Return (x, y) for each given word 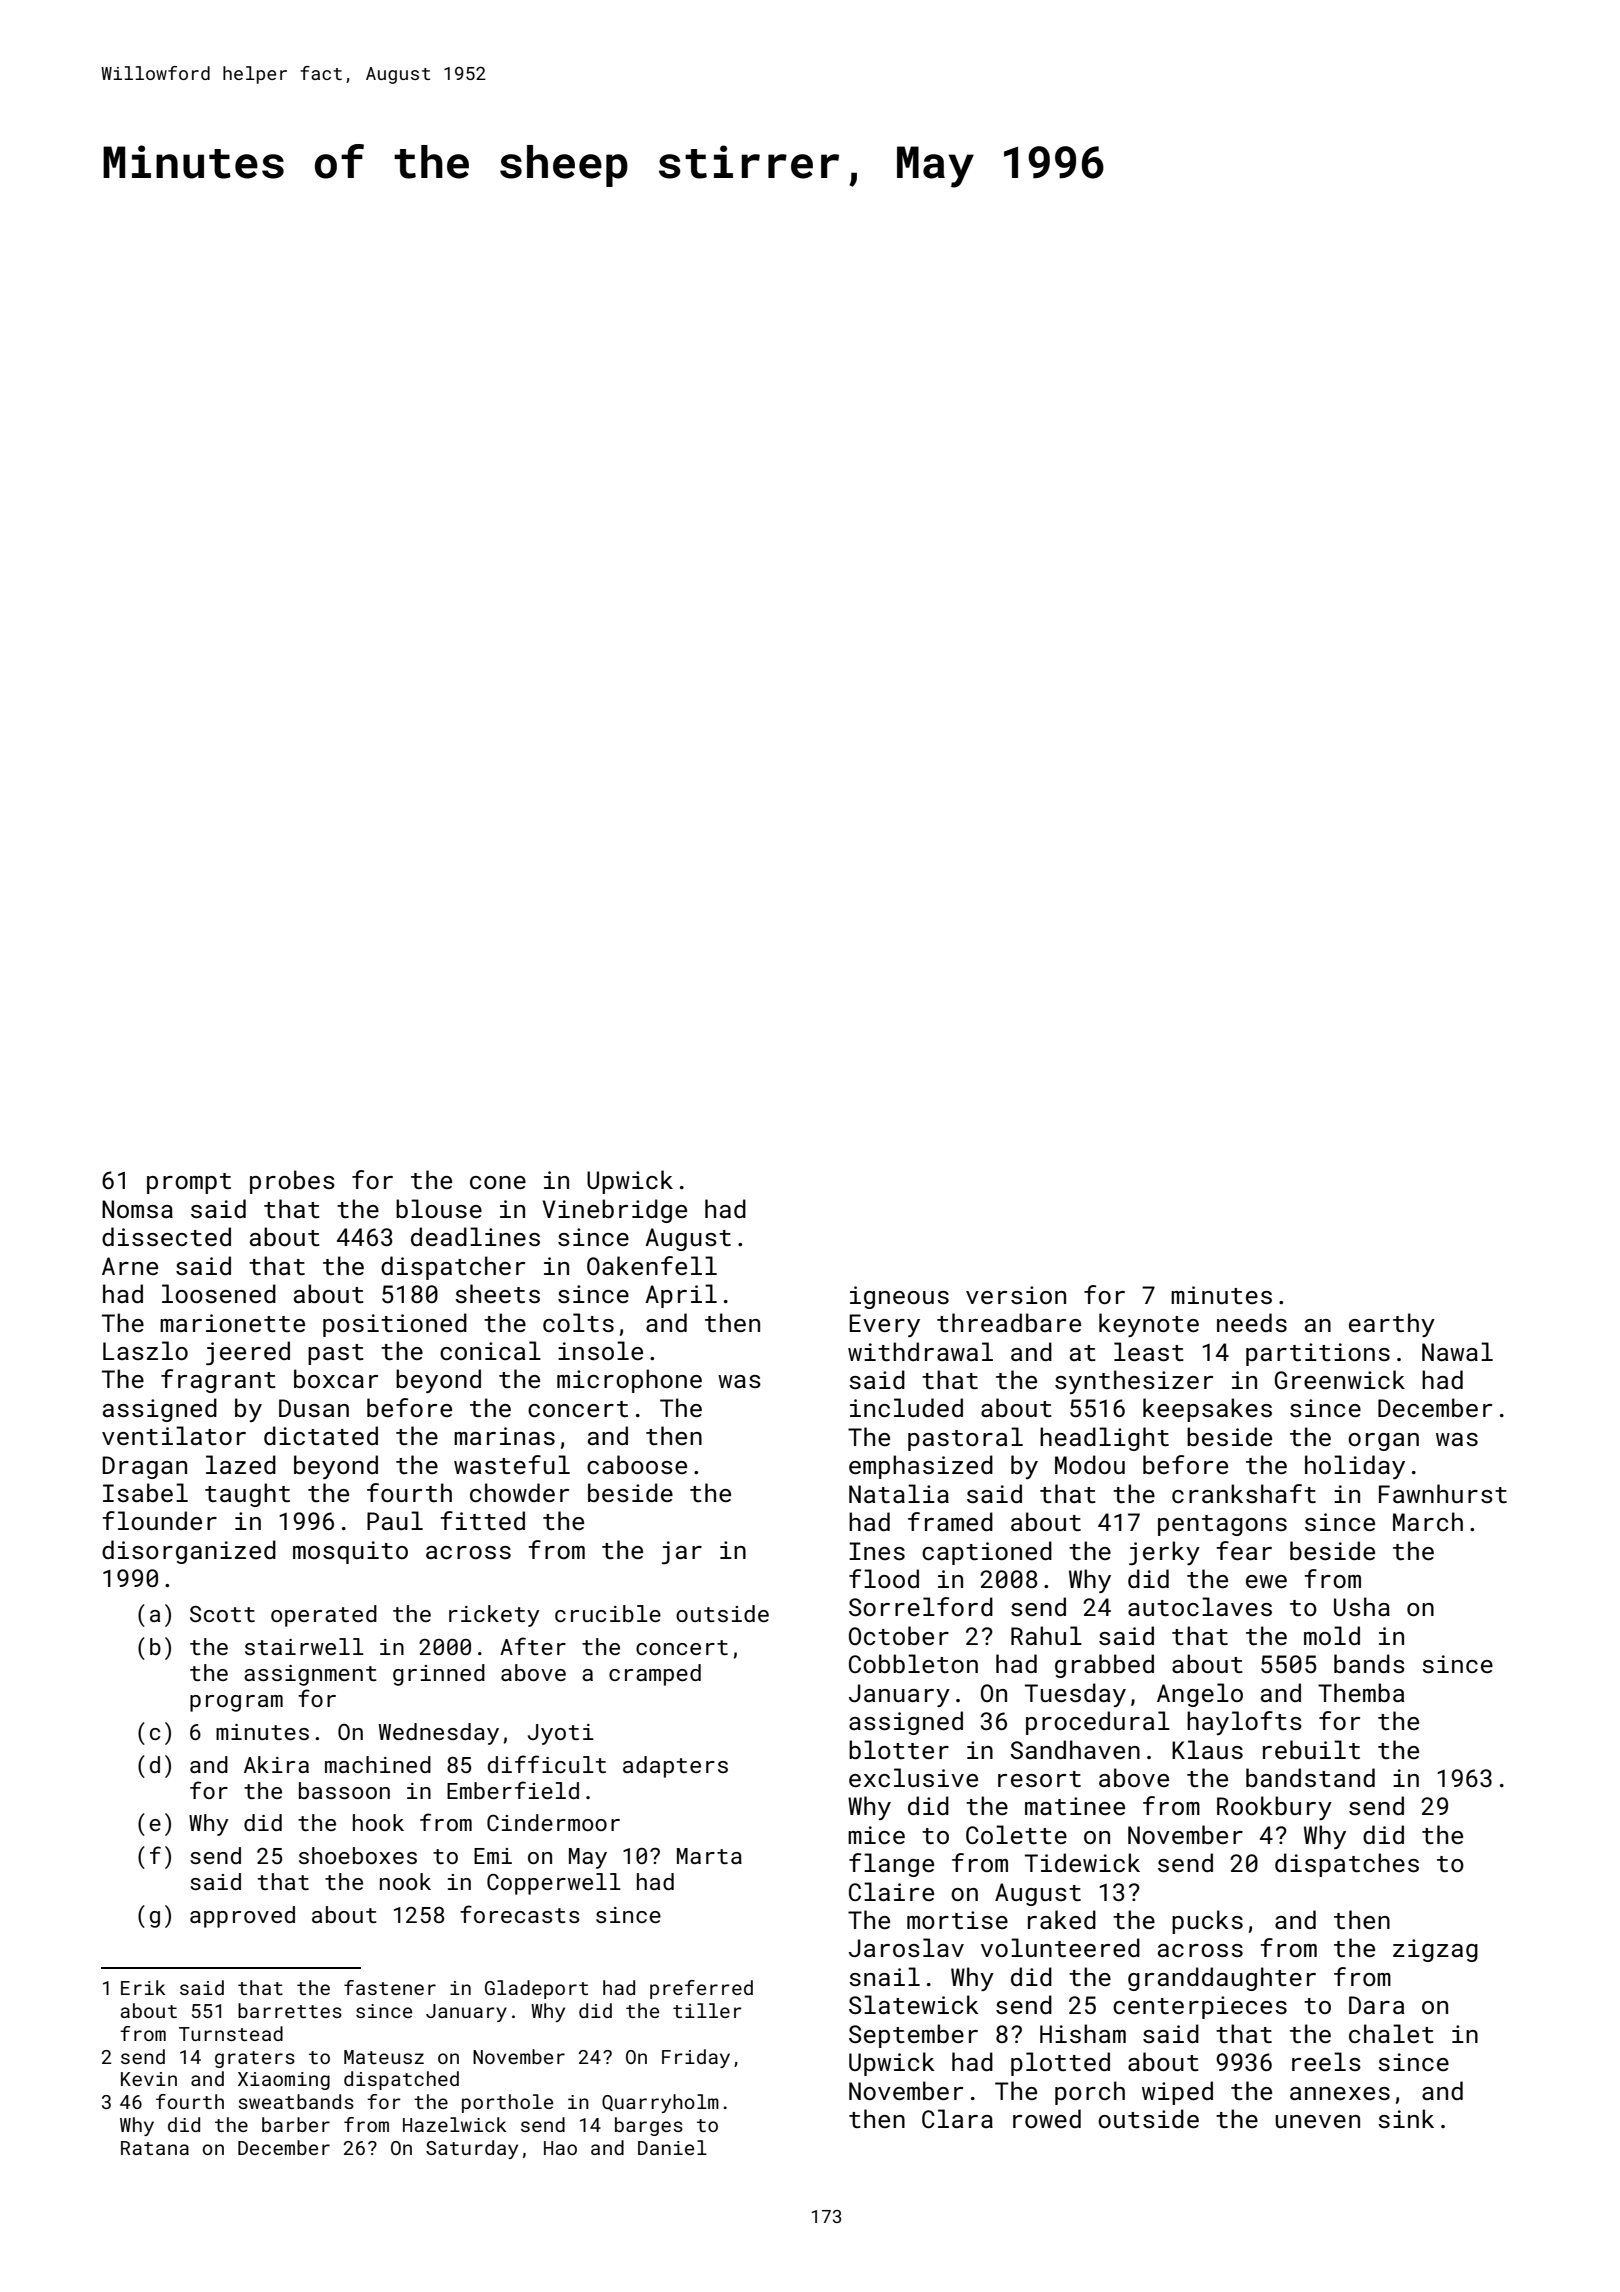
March (1428, 1521)
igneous (899, 1297)
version (1016, 1295)
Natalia (899, 1493)
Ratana (155, 2148)
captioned (987, 1553)
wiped (1177, 2093)
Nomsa (137, 1209)
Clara (957, 2118)
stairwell (304, 1646)
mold (1332, 1635)
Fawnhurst (1443, 1493)
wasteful (512, 1464)
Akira (276, 1764)
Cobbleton (913, 1663)
